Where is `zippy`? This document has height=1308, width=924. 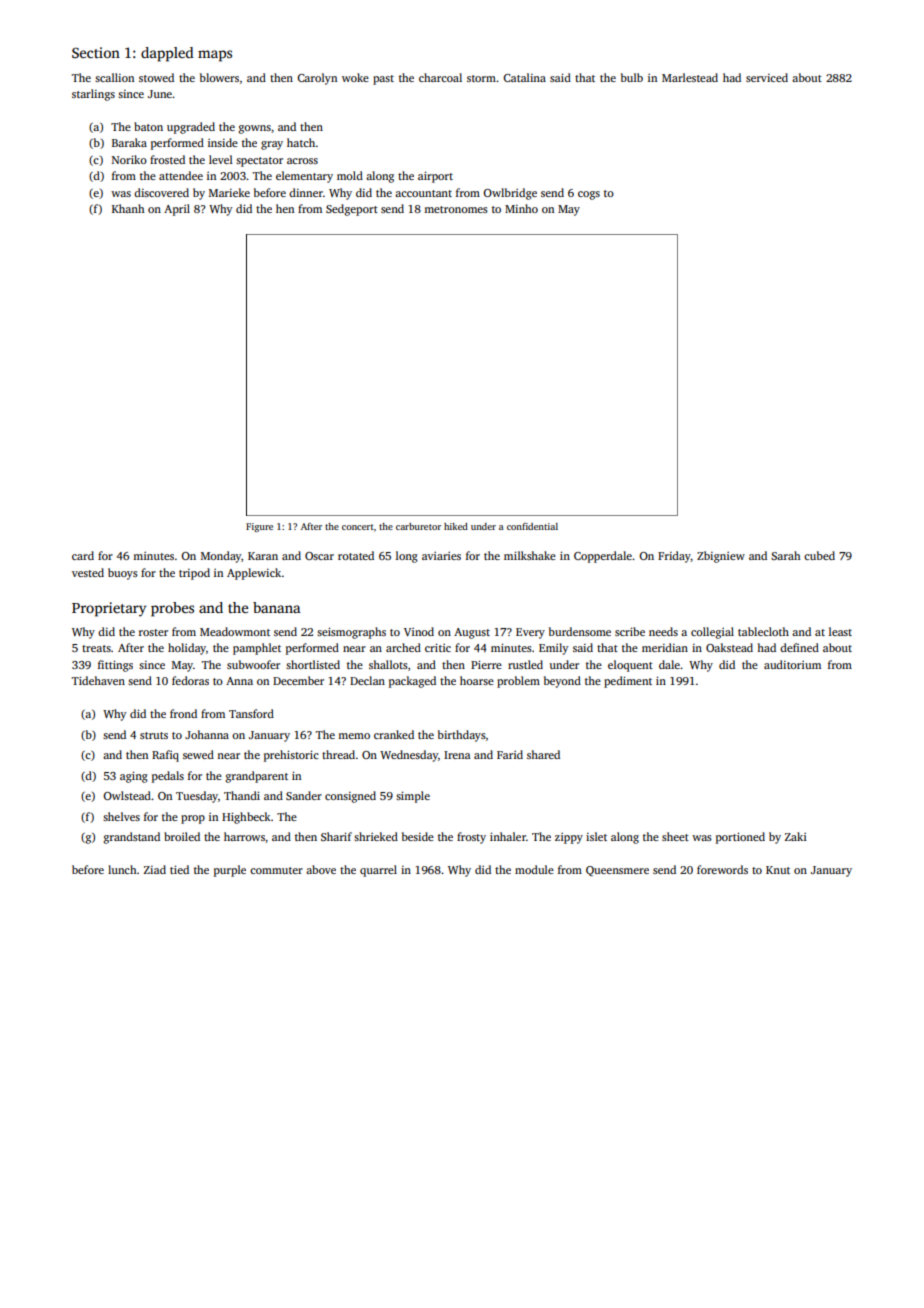
zippy is located at coordinates (569, 838).
